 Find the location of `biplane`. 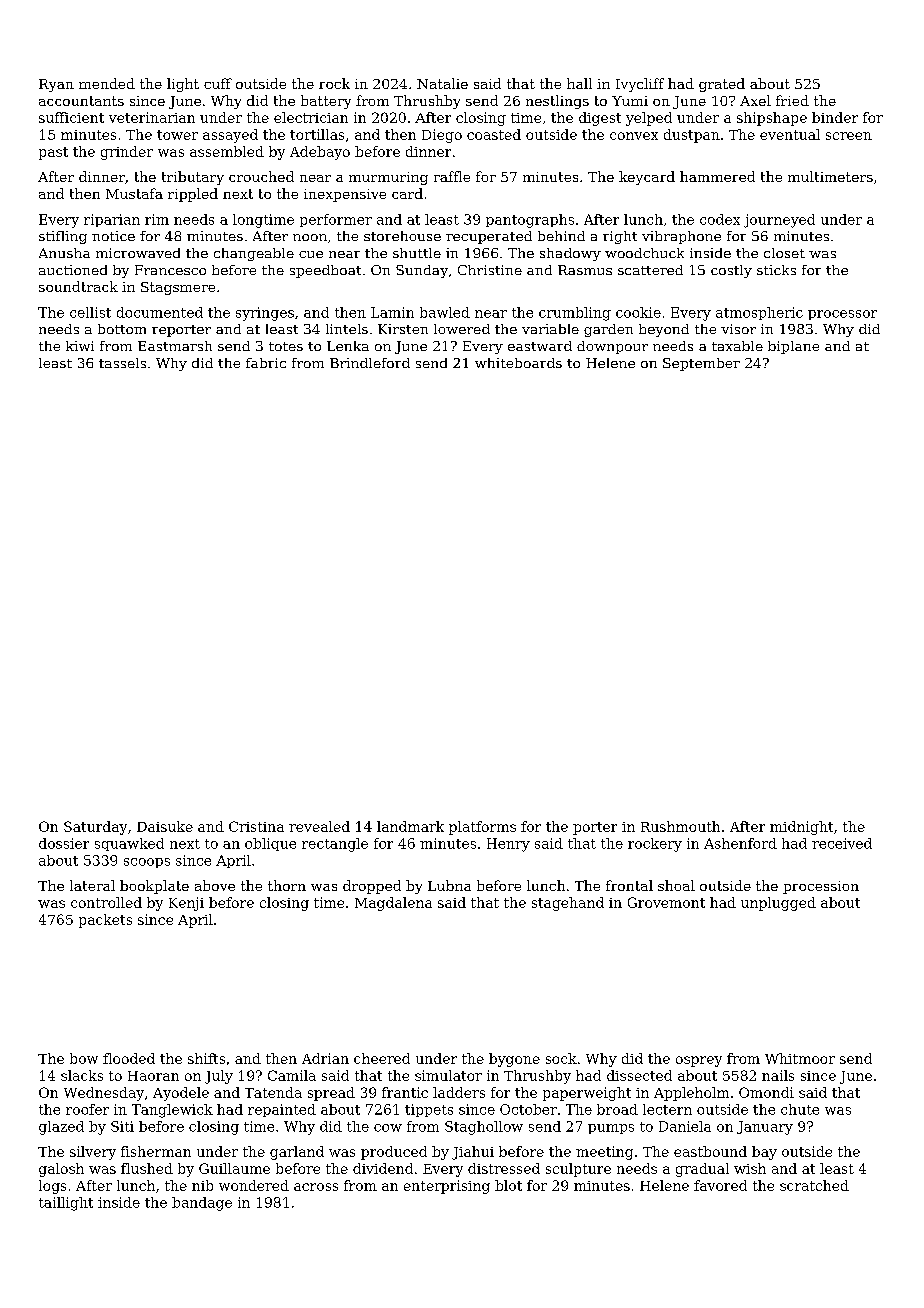

biplane is located at coordinates (793, 347).
